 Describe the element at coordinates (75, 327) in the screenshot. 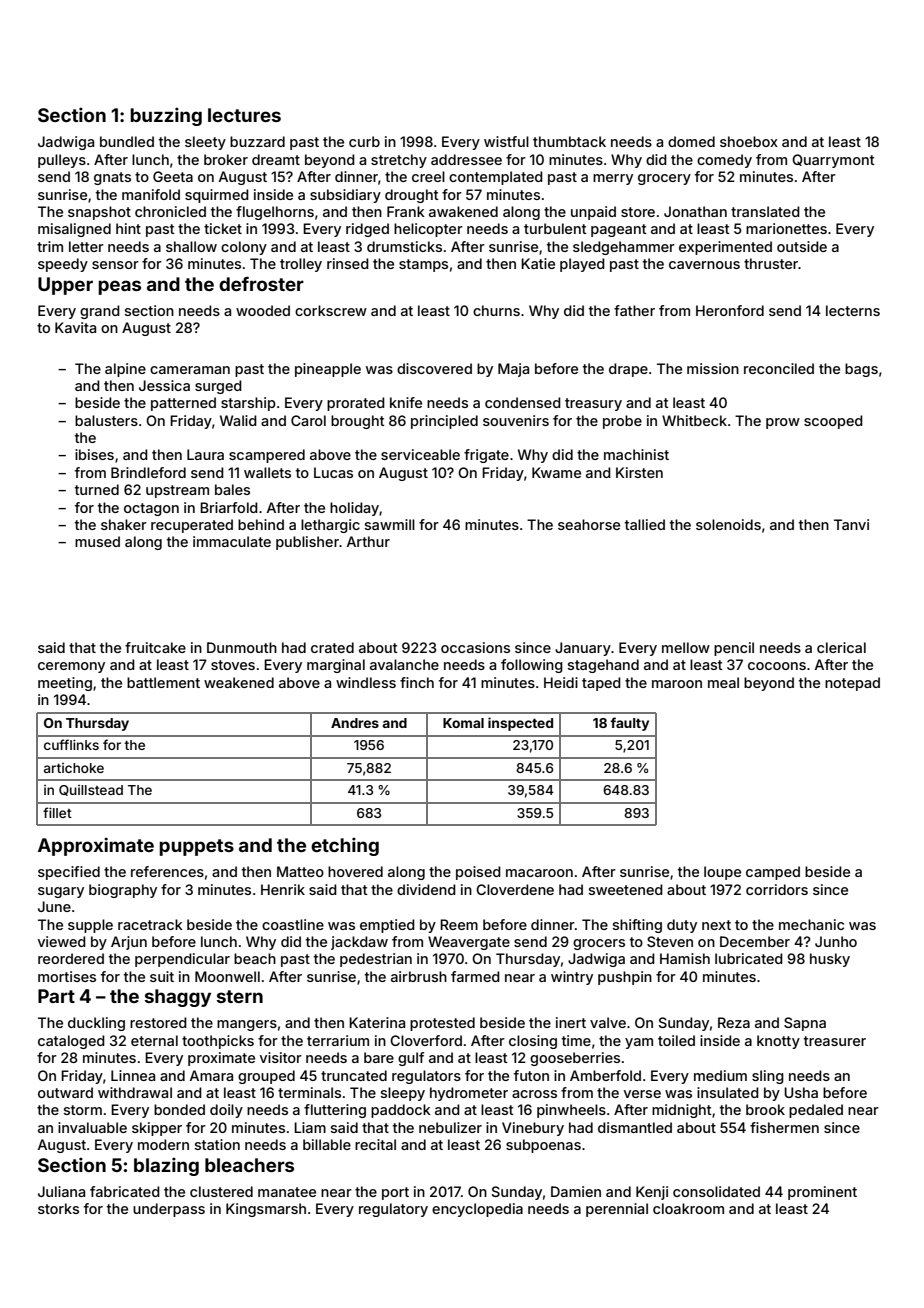

I see `Kavita` at that location.
